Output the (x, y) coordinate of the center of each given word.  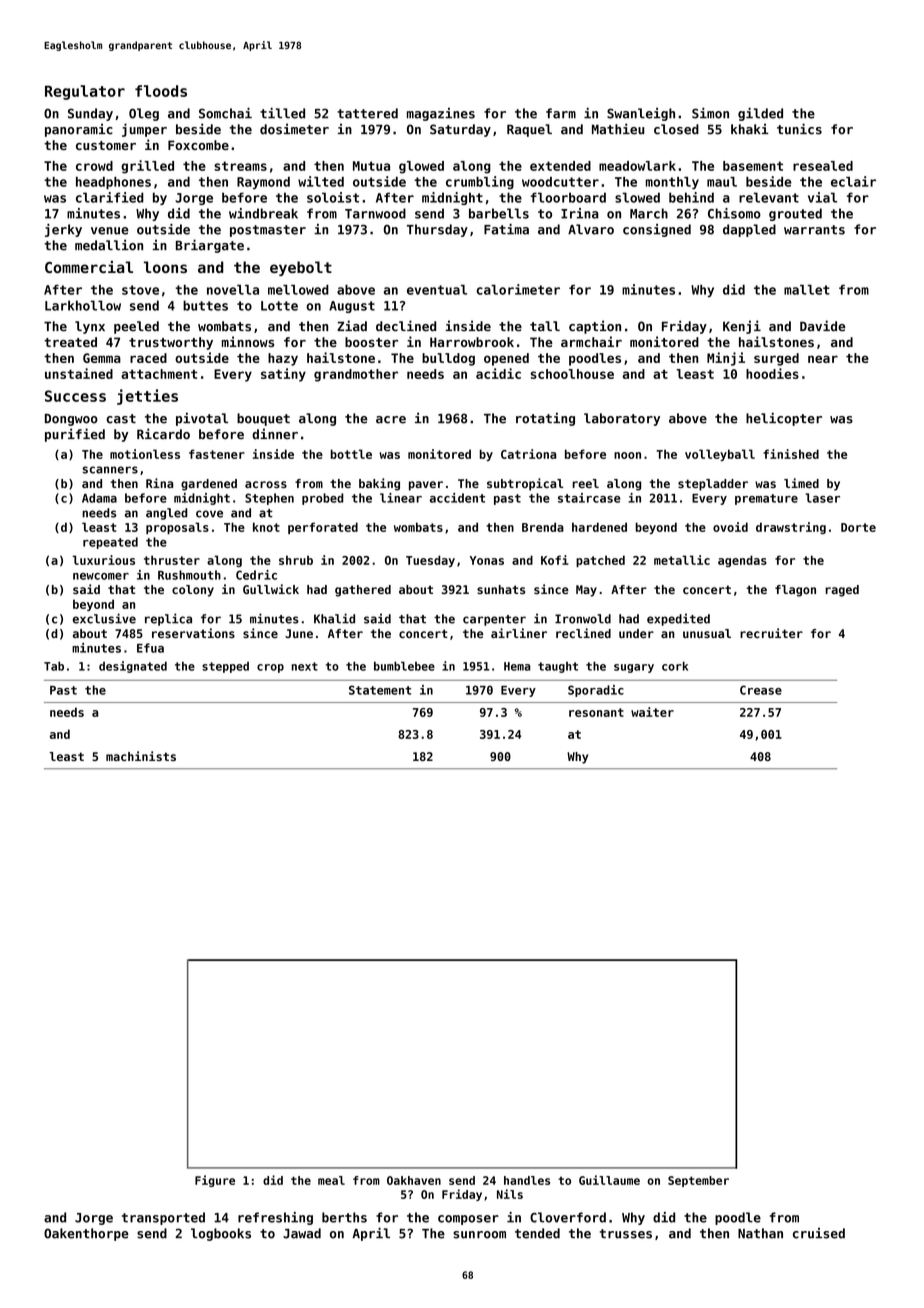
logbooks (221, 1234)
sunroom (479, 1235)
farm (561, 113)
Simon (710, 113)
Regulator (85, 92)
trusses (626, 1234)
